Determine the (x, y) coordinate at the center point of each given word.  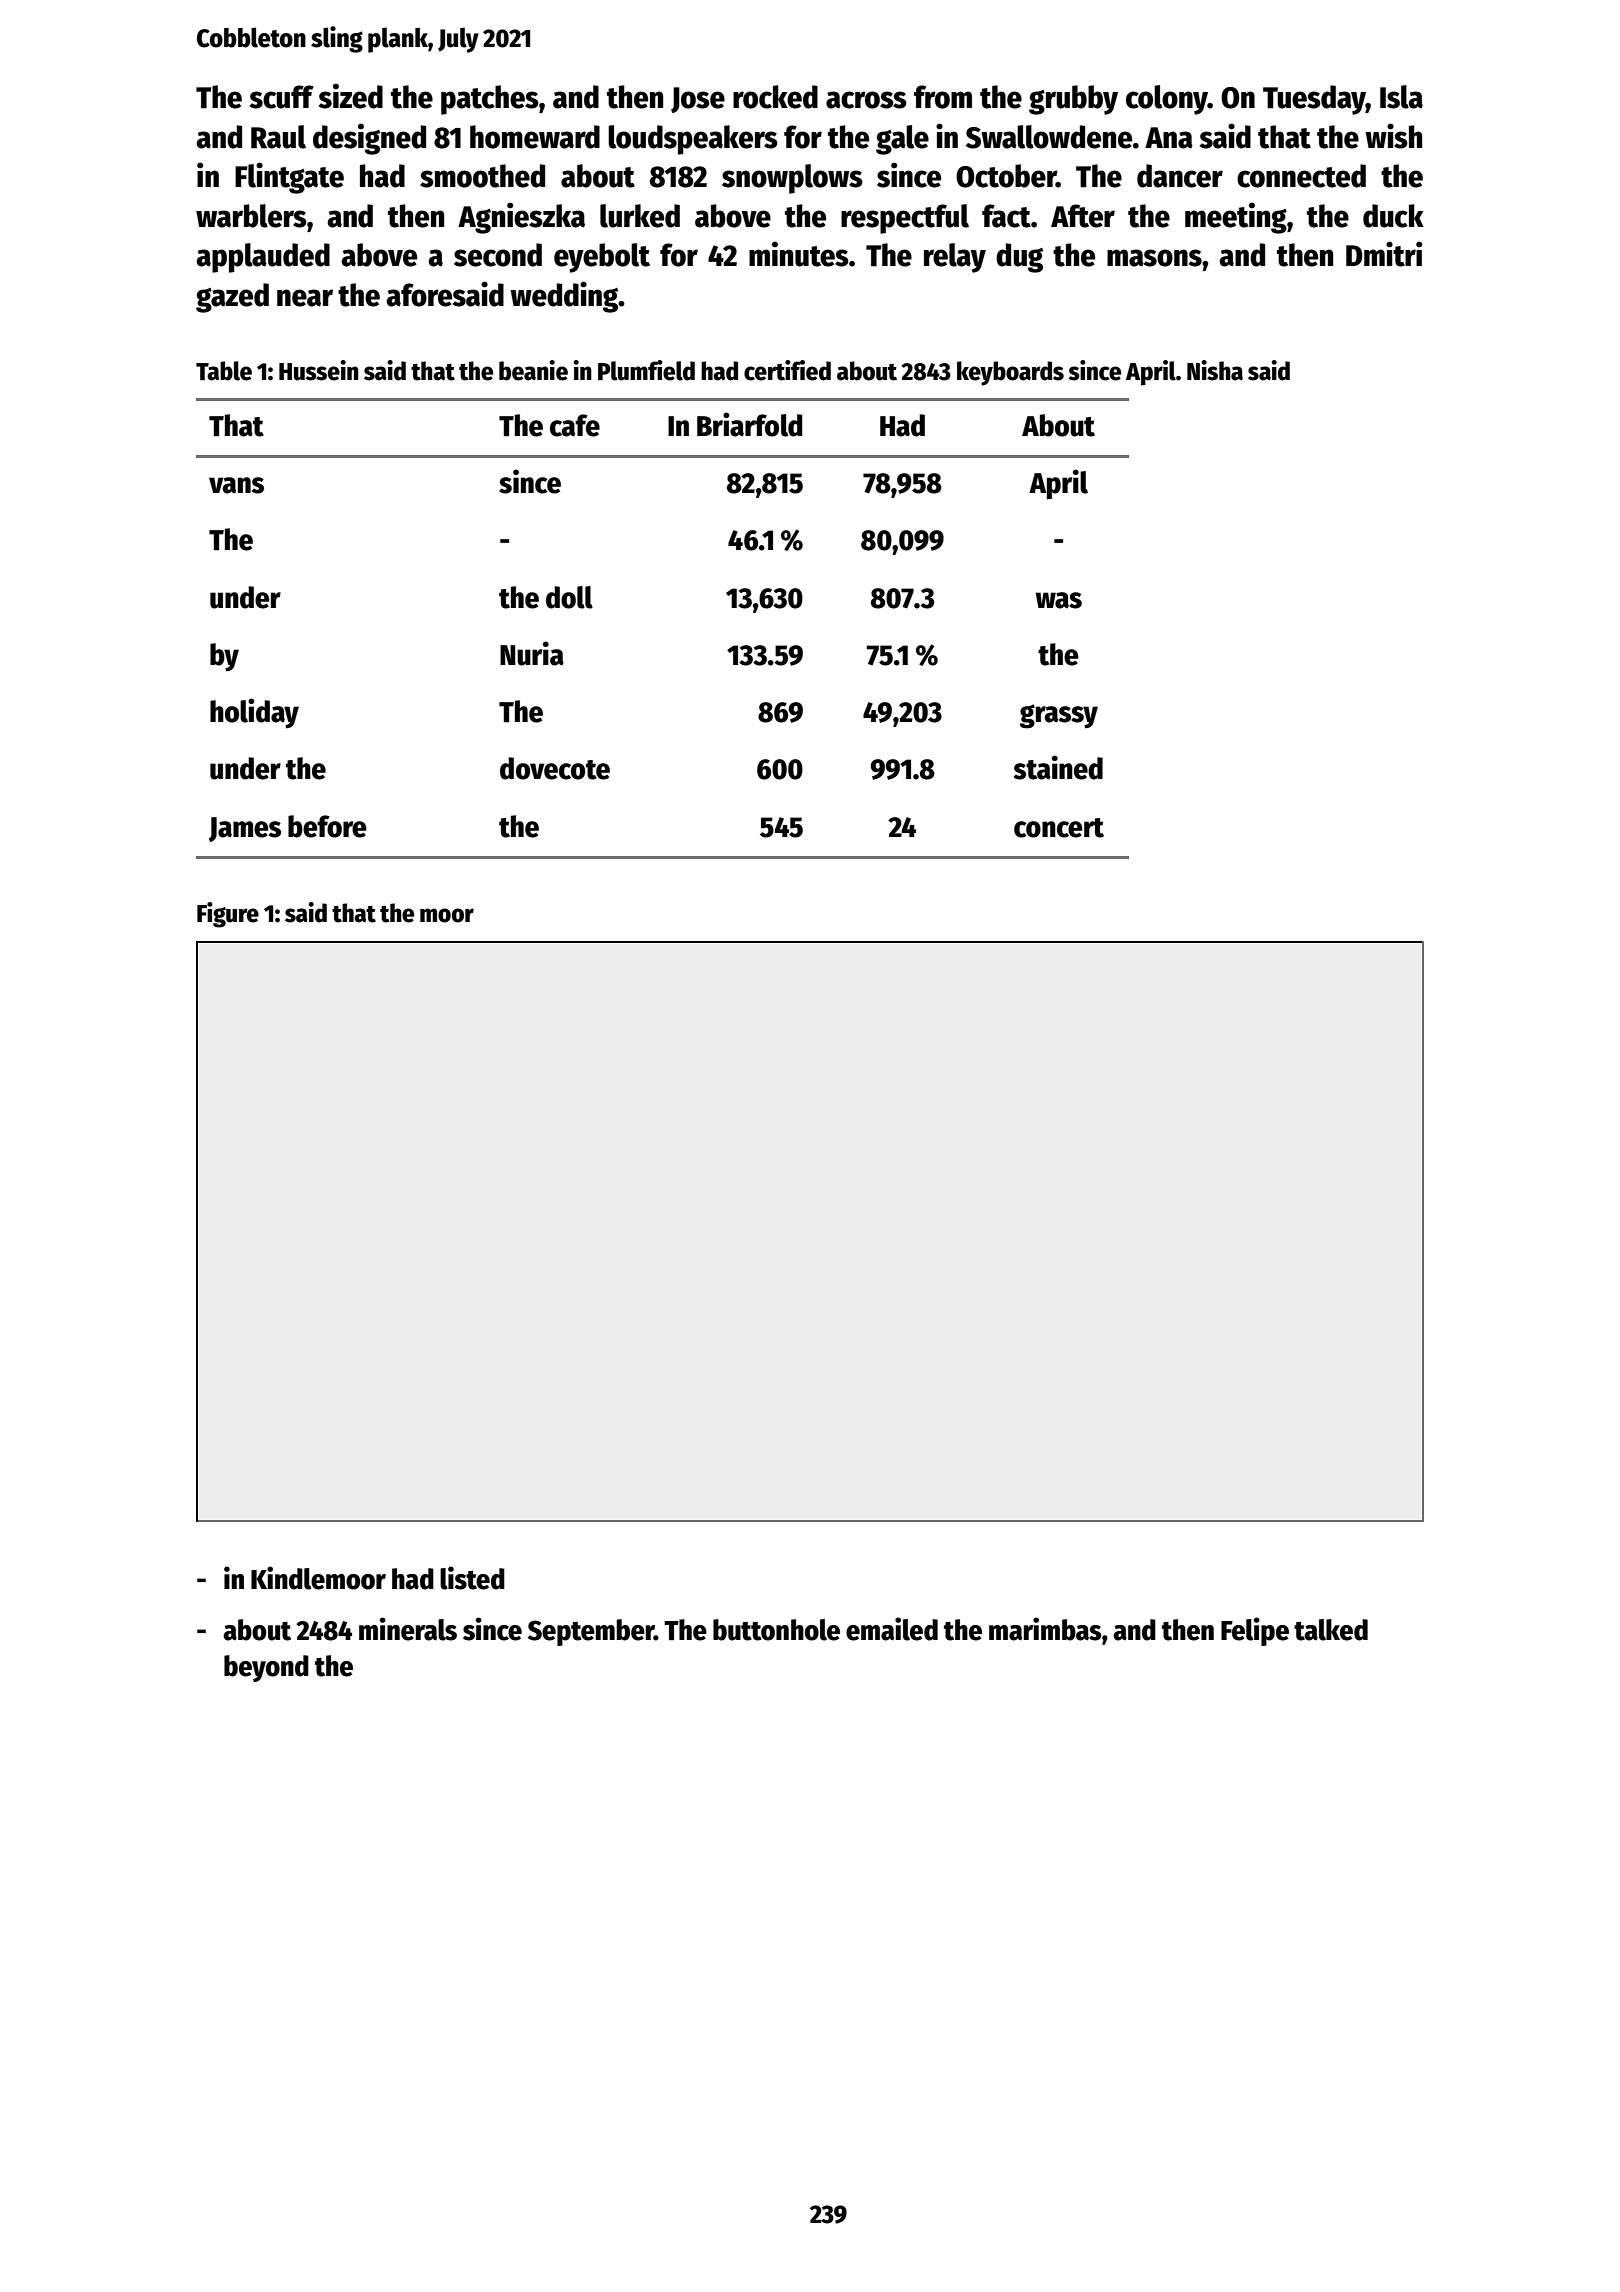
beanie (533, 370)
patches (490, 100)
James (245, 829)
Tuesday (1314, 100)
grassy (1059, 716)
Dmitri (1384, 254)
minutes (799, 254)
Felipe (1255, 1631)
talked (1331, 1630)
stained (1058, 767)
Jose (698, 100)
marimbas (1045, 1629)
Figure (228, 915)
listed (472, 1578)
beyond (266, 1668)
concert (1059, 828)
